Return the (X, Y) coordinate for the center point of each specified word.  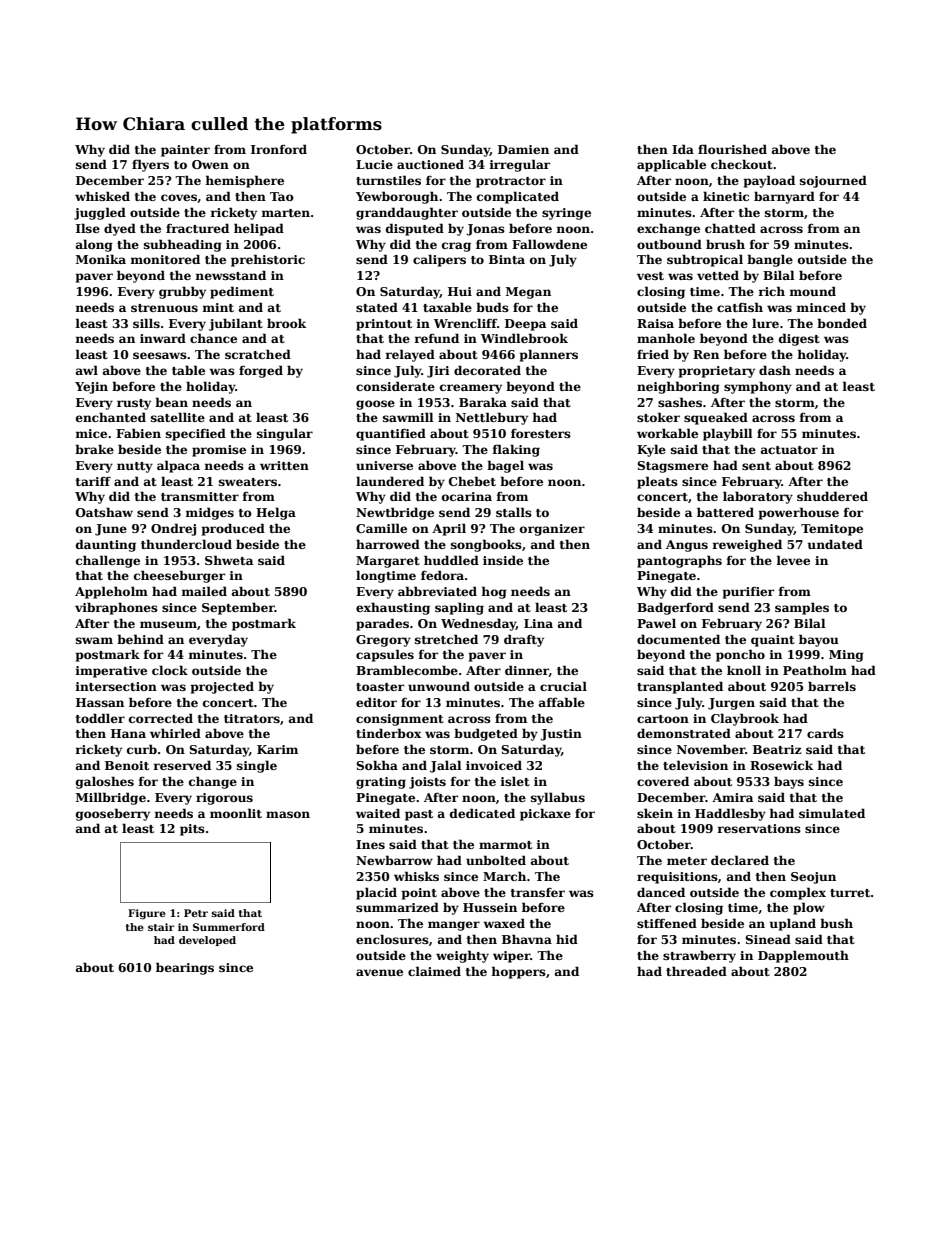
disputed (415, 229)
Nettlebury (492, 418)
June (111, 530)
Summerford (229, 927)
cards (825, 733)
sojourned (833, 181)
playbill (728, 434)
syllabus (558, 798)
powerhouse (799, 513)
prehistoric (268, 260)
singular (285, 434)
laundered (390, 481)
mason (288, 814)
